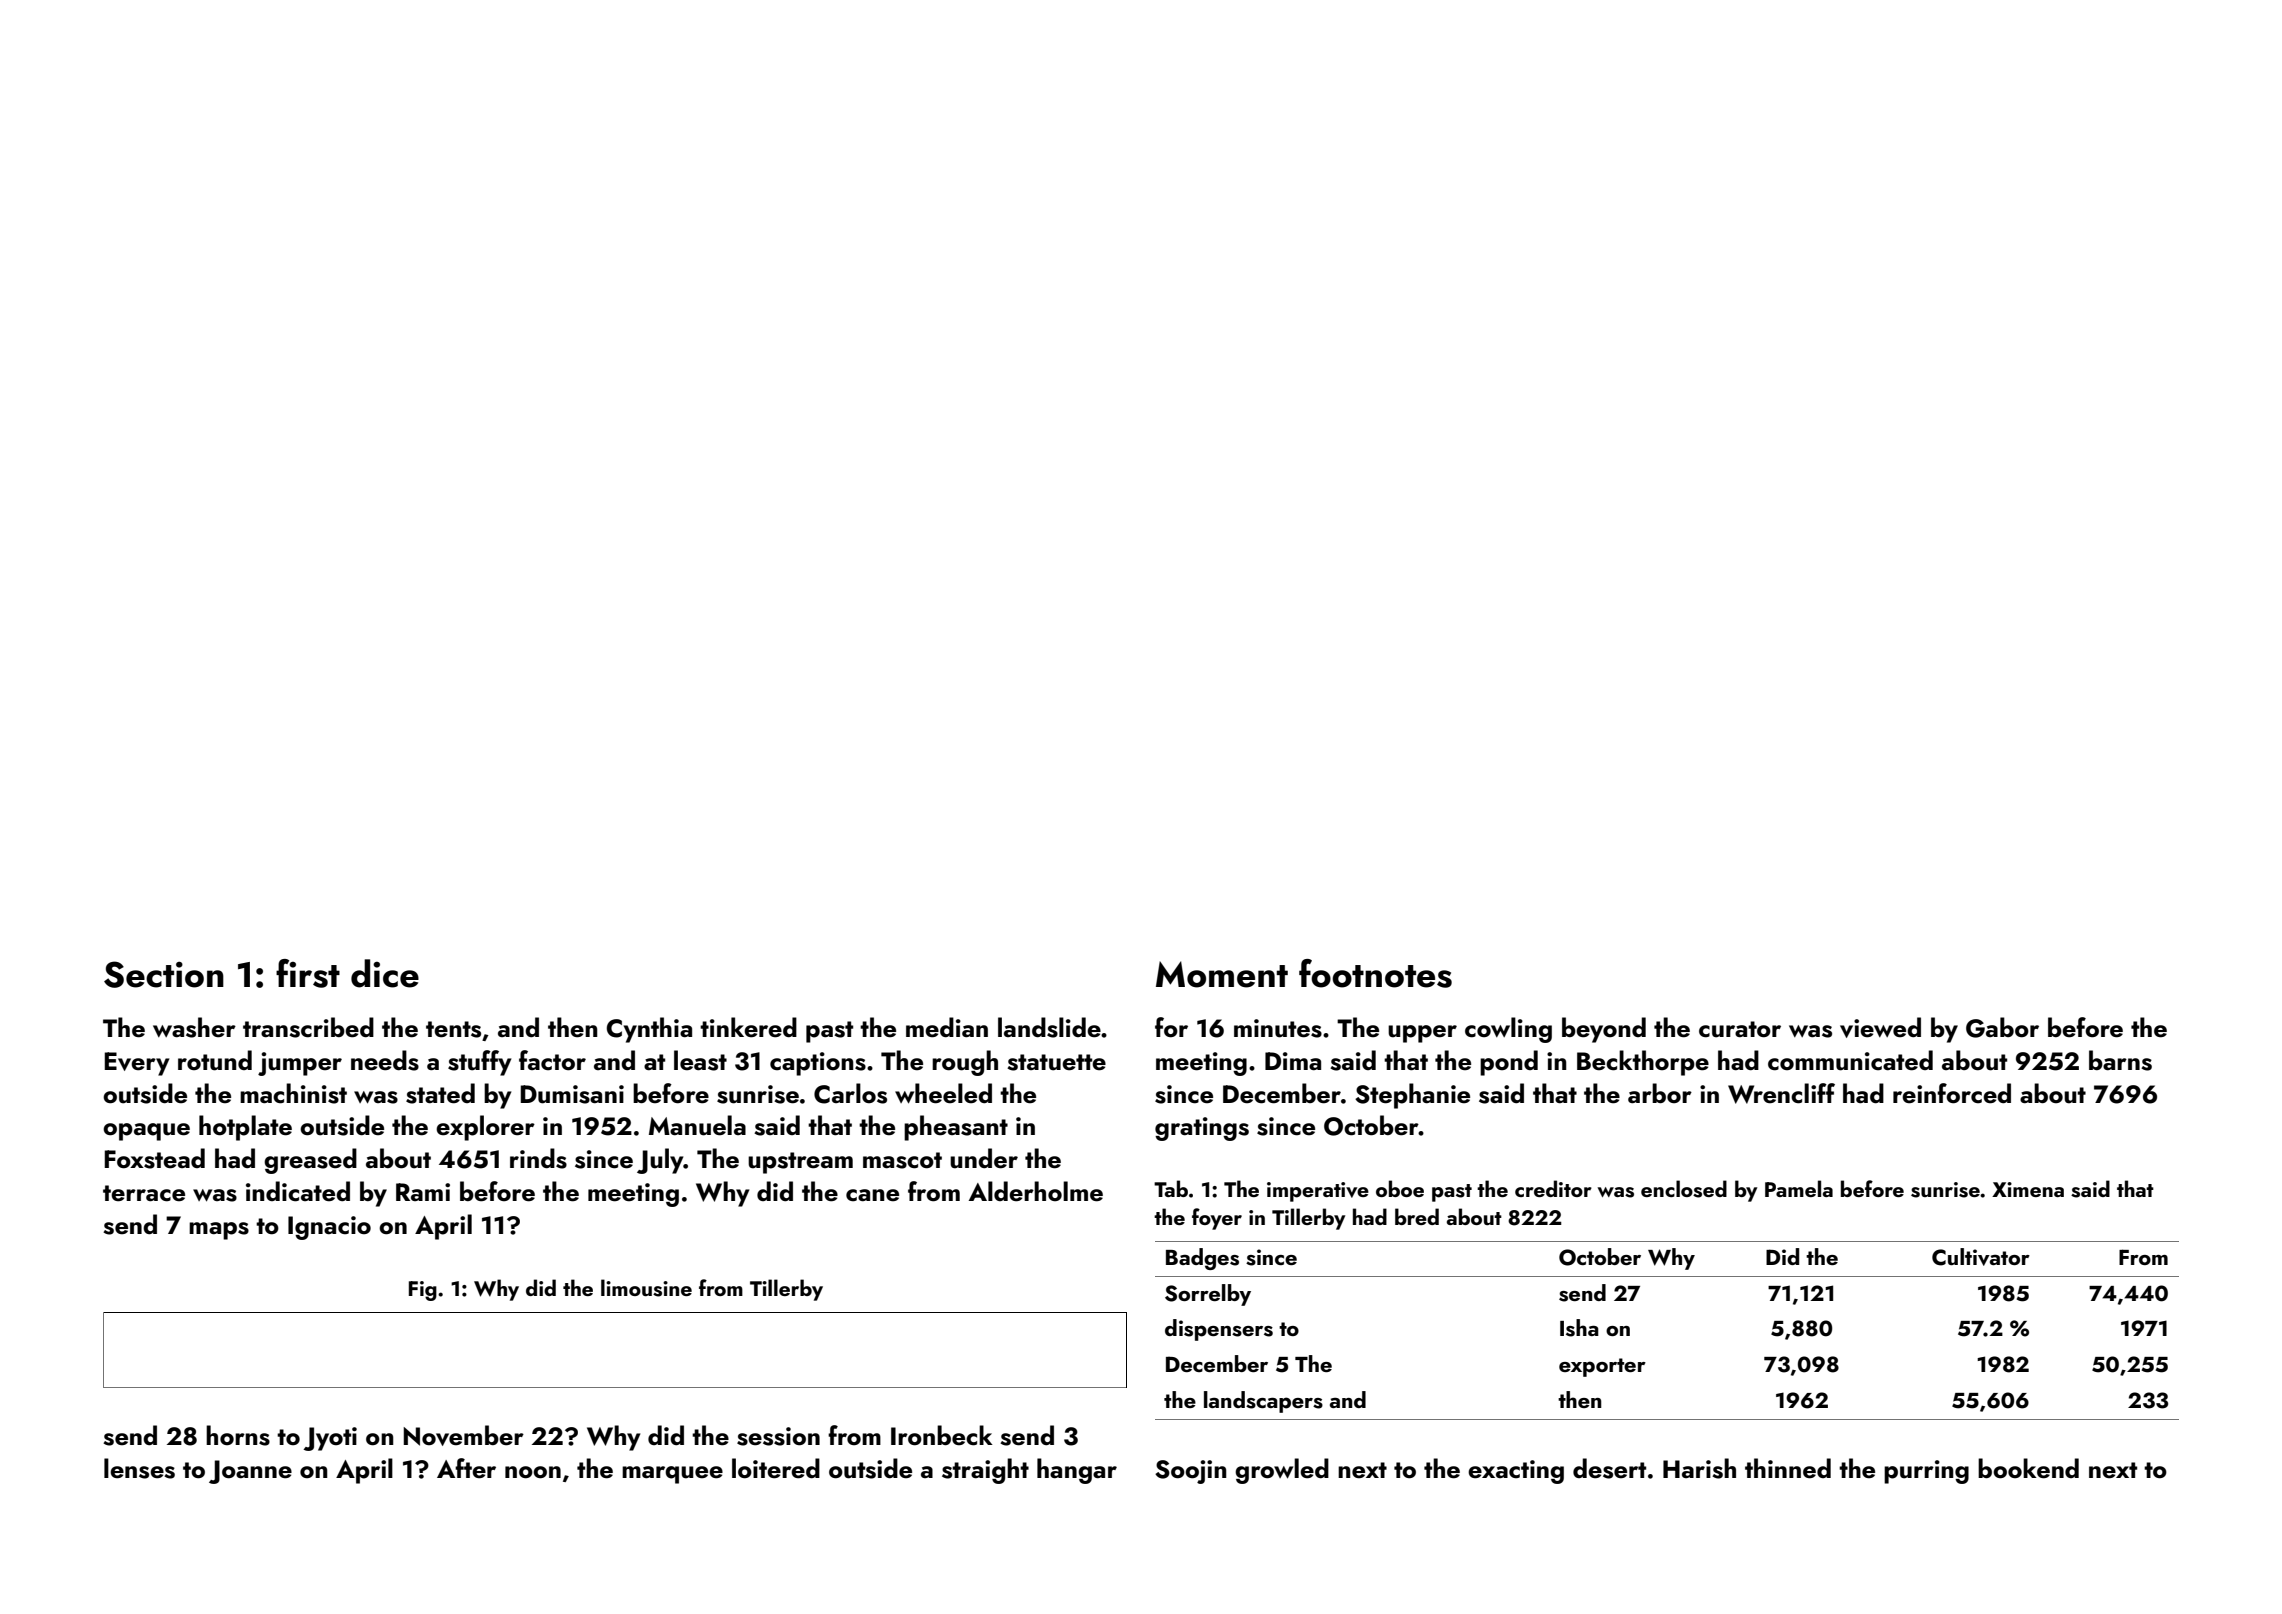 The width and height of the document is (2282, 1614). I want to click on November, so click(463, 1435).
